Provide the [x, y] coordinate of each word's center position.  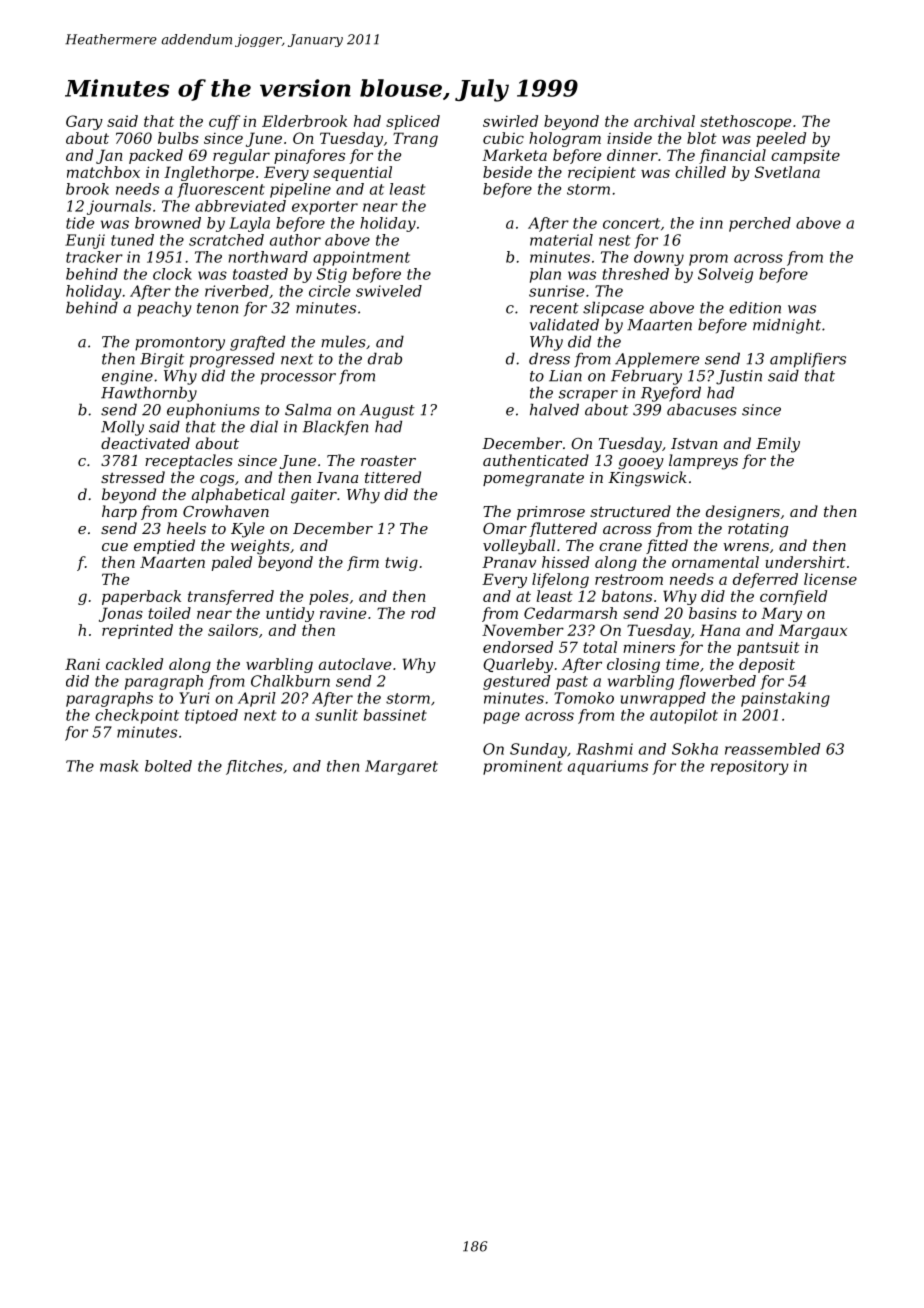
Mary [781, 614]
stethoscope [745, 122]
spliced [413, 122]
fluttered [563, 529]
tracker [94, 257]
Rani [82, 664]
